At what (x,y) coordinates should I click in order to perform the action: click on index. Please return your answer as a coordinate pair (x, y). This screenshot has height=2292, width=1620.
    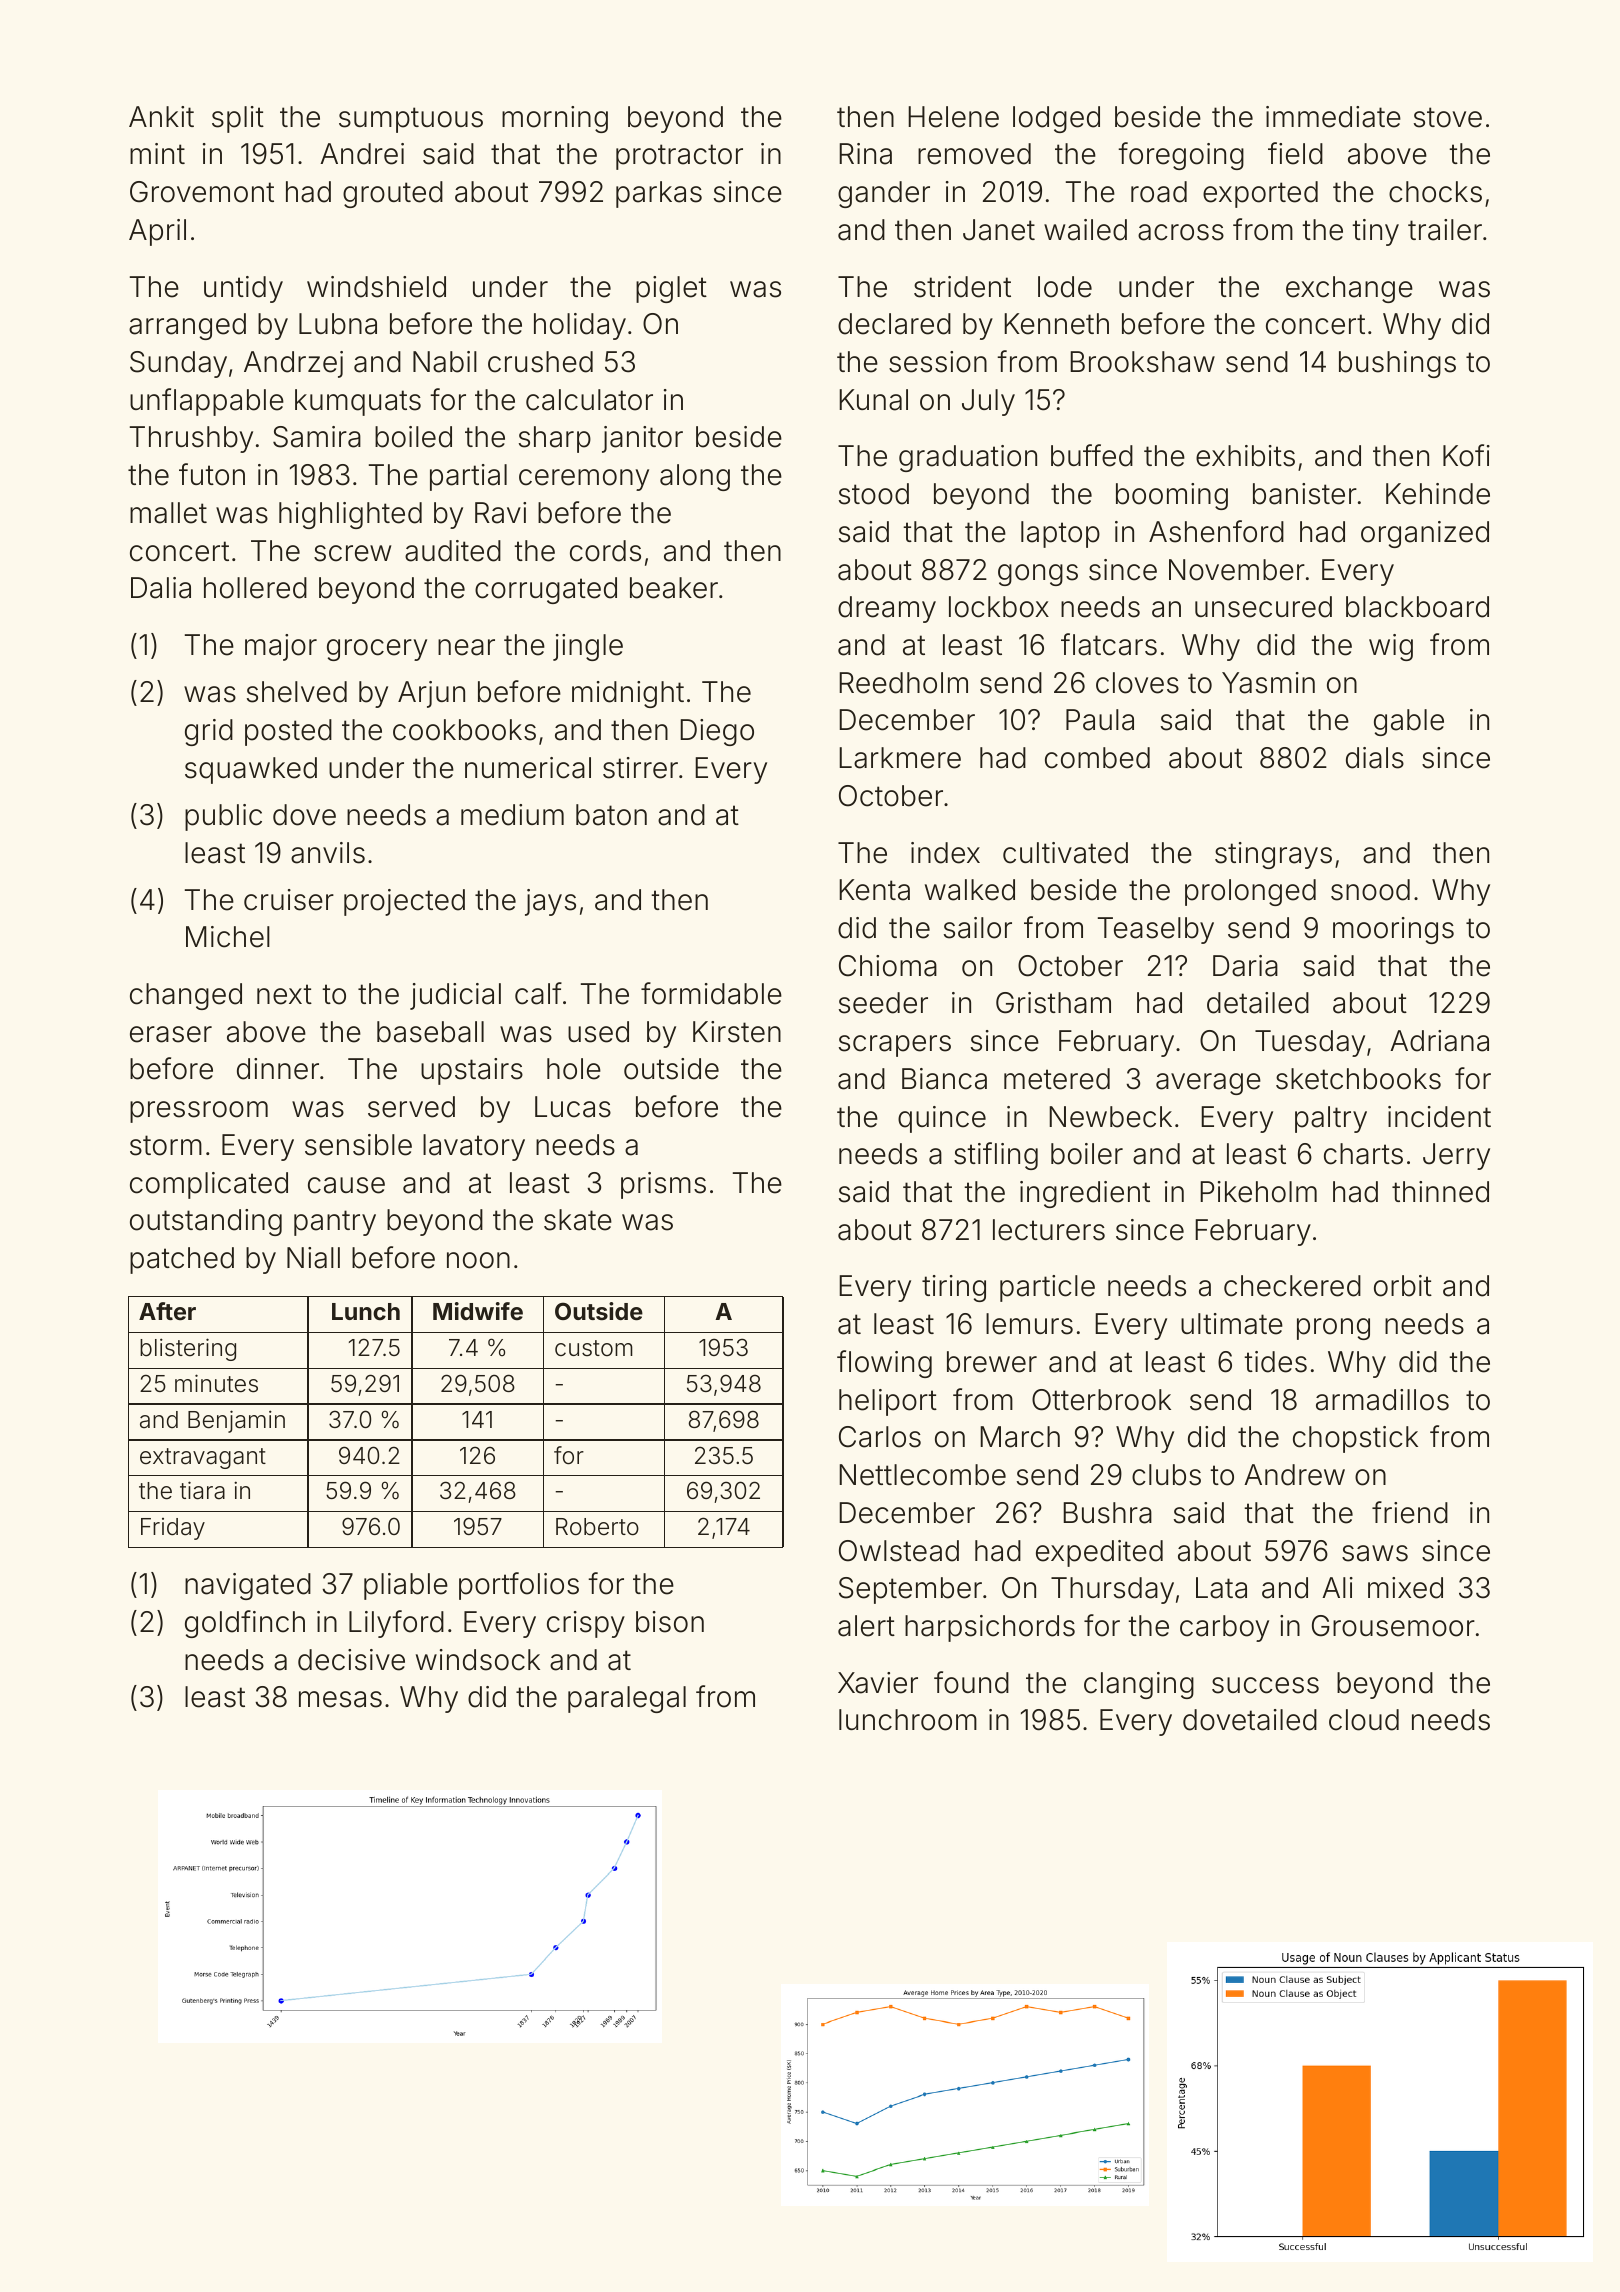
    Looking at the image, I should click on (945, 853).
